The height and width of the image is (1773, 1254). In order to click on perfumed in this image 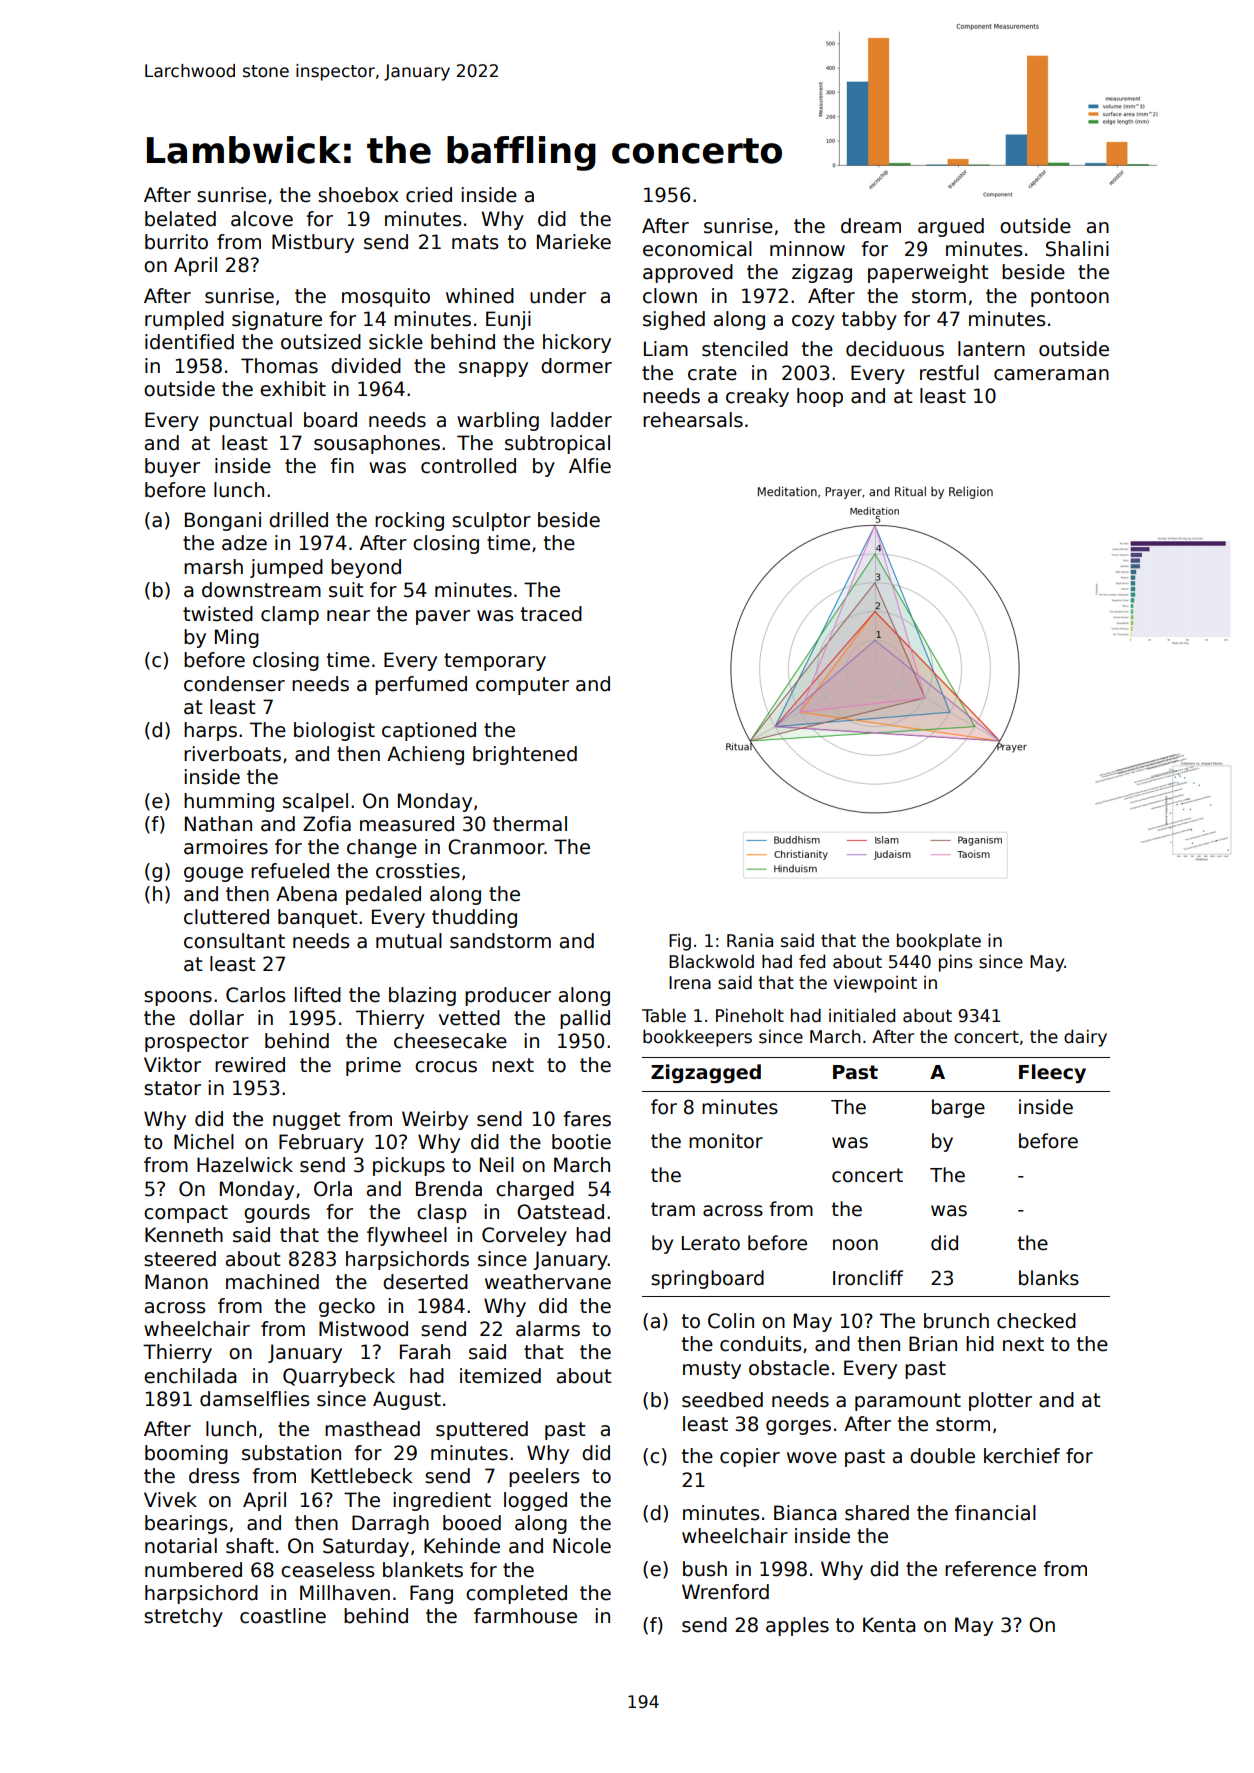, I will do `click(421, 685)`.
